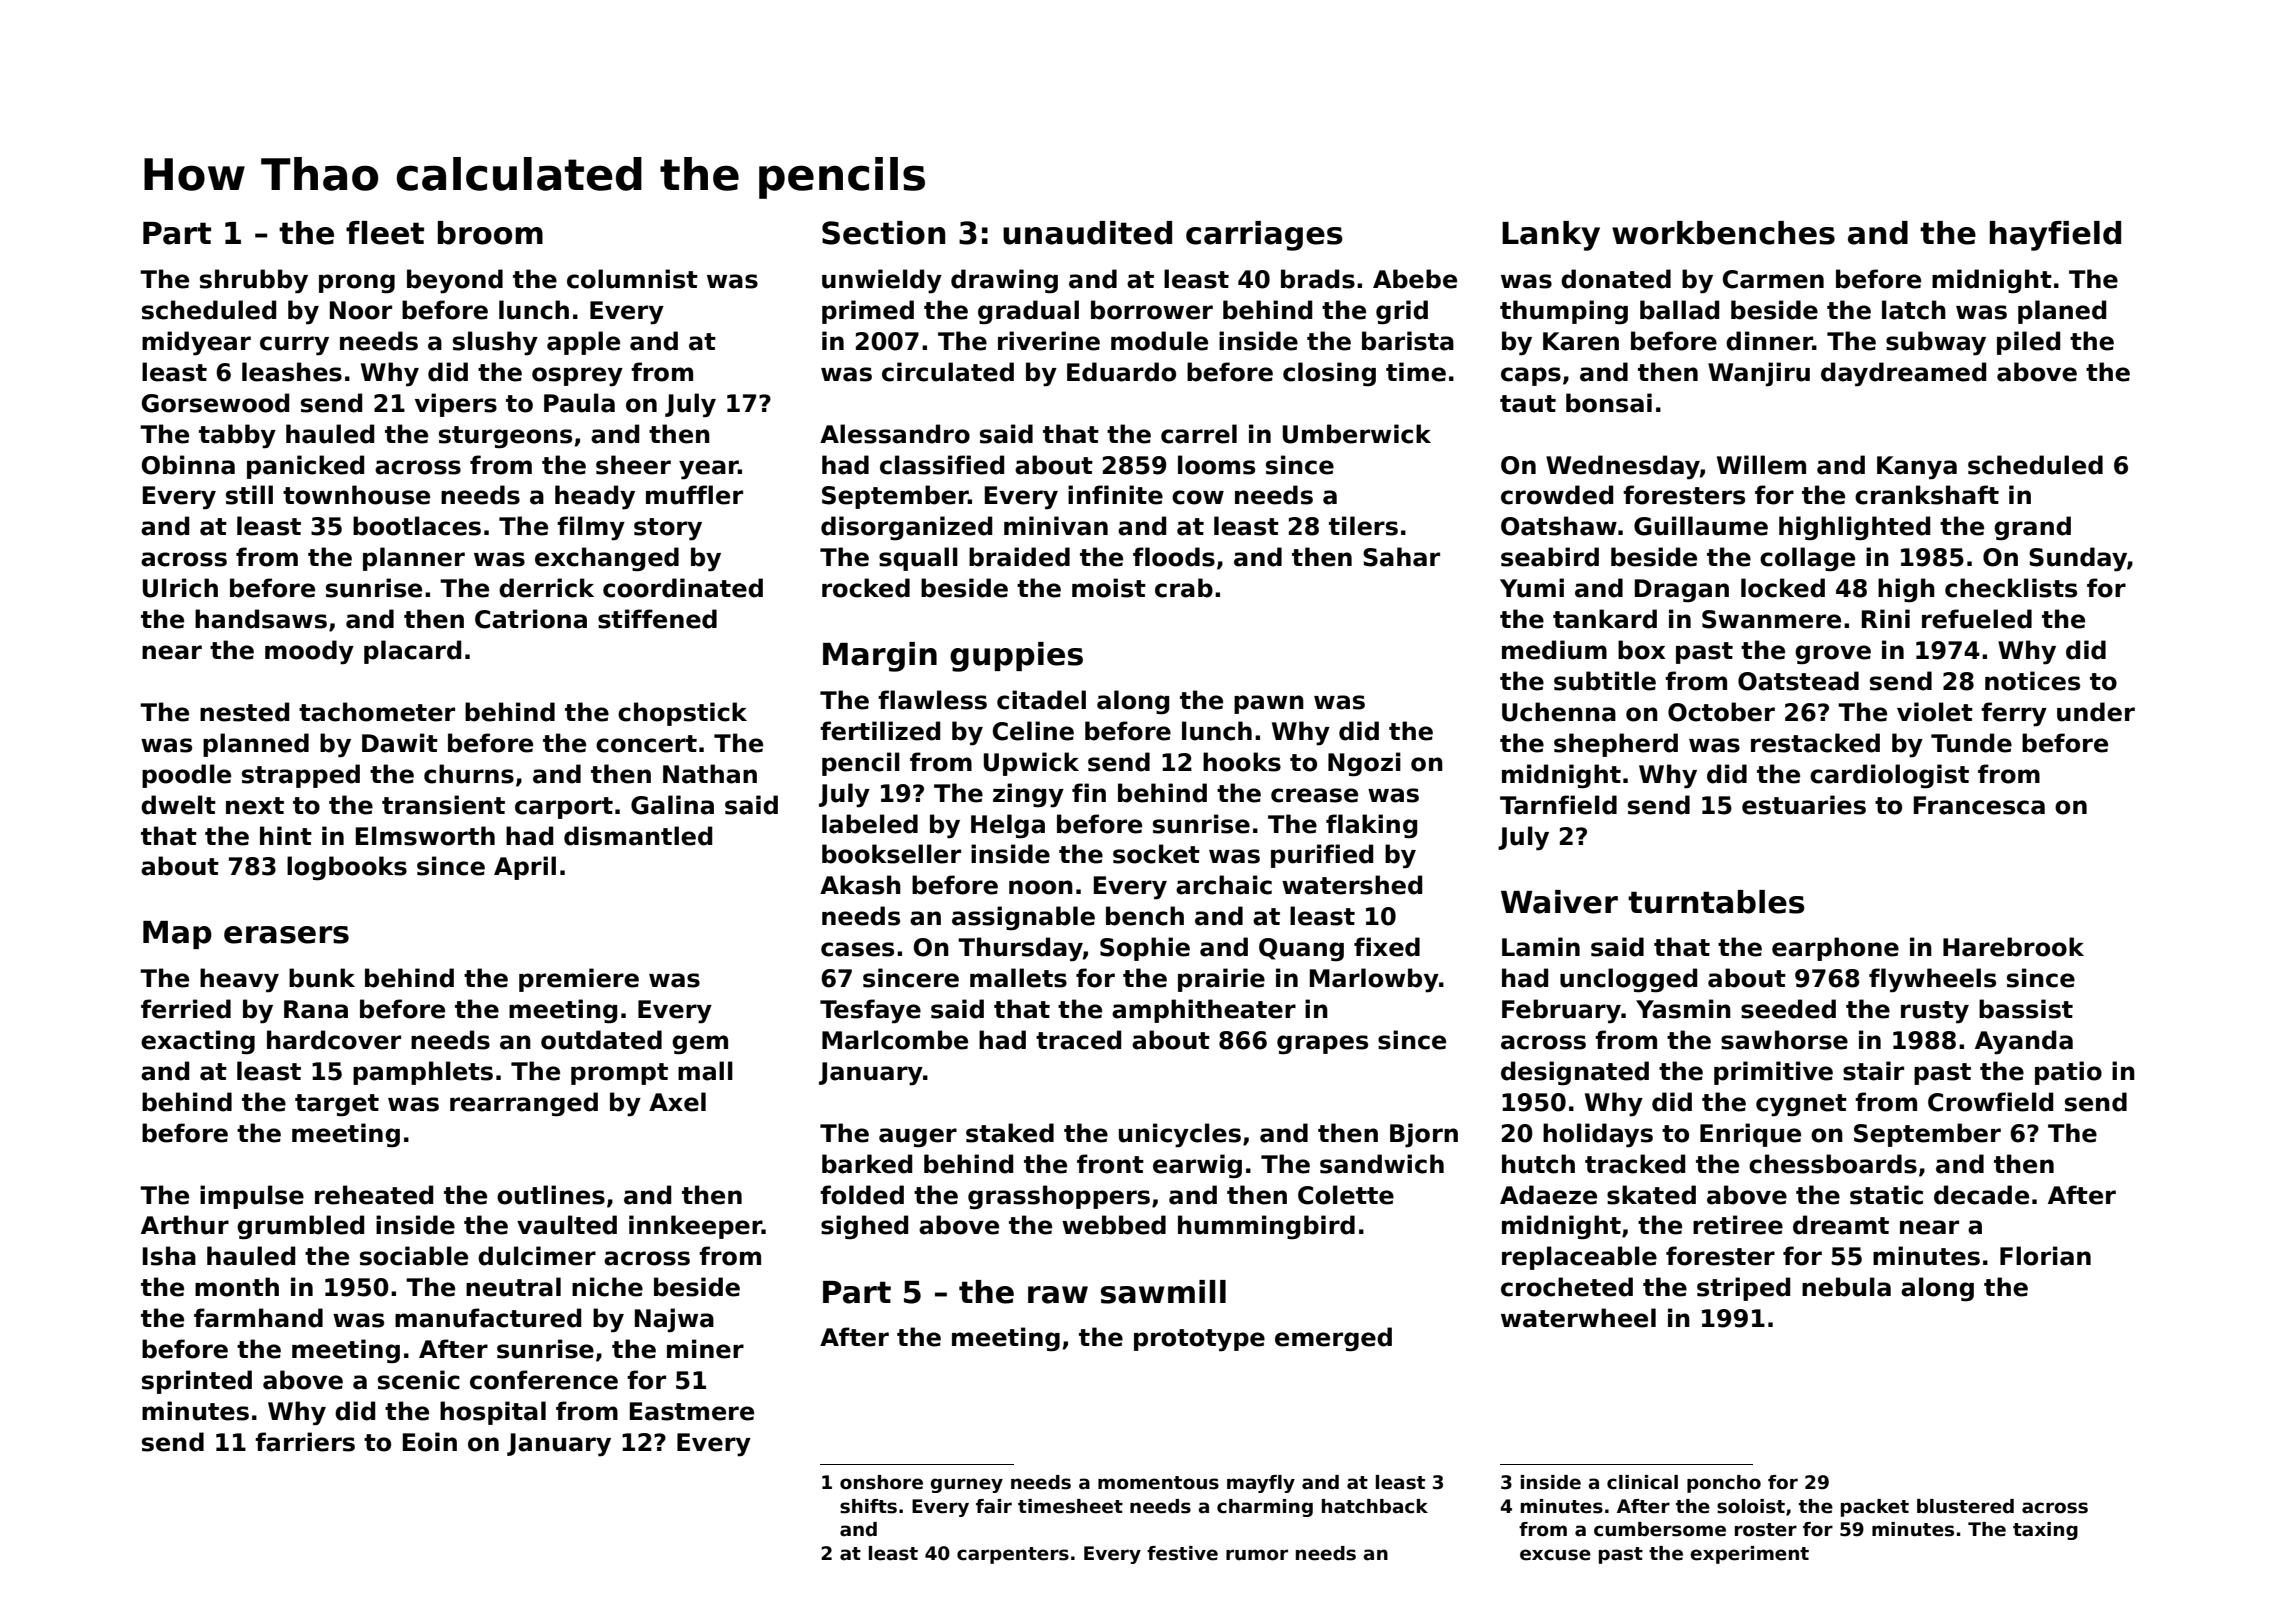  What do you see at coordinates (695, 1227) in the screenshot?
I see `innkeeper` at bounding box center [695, 1227].
